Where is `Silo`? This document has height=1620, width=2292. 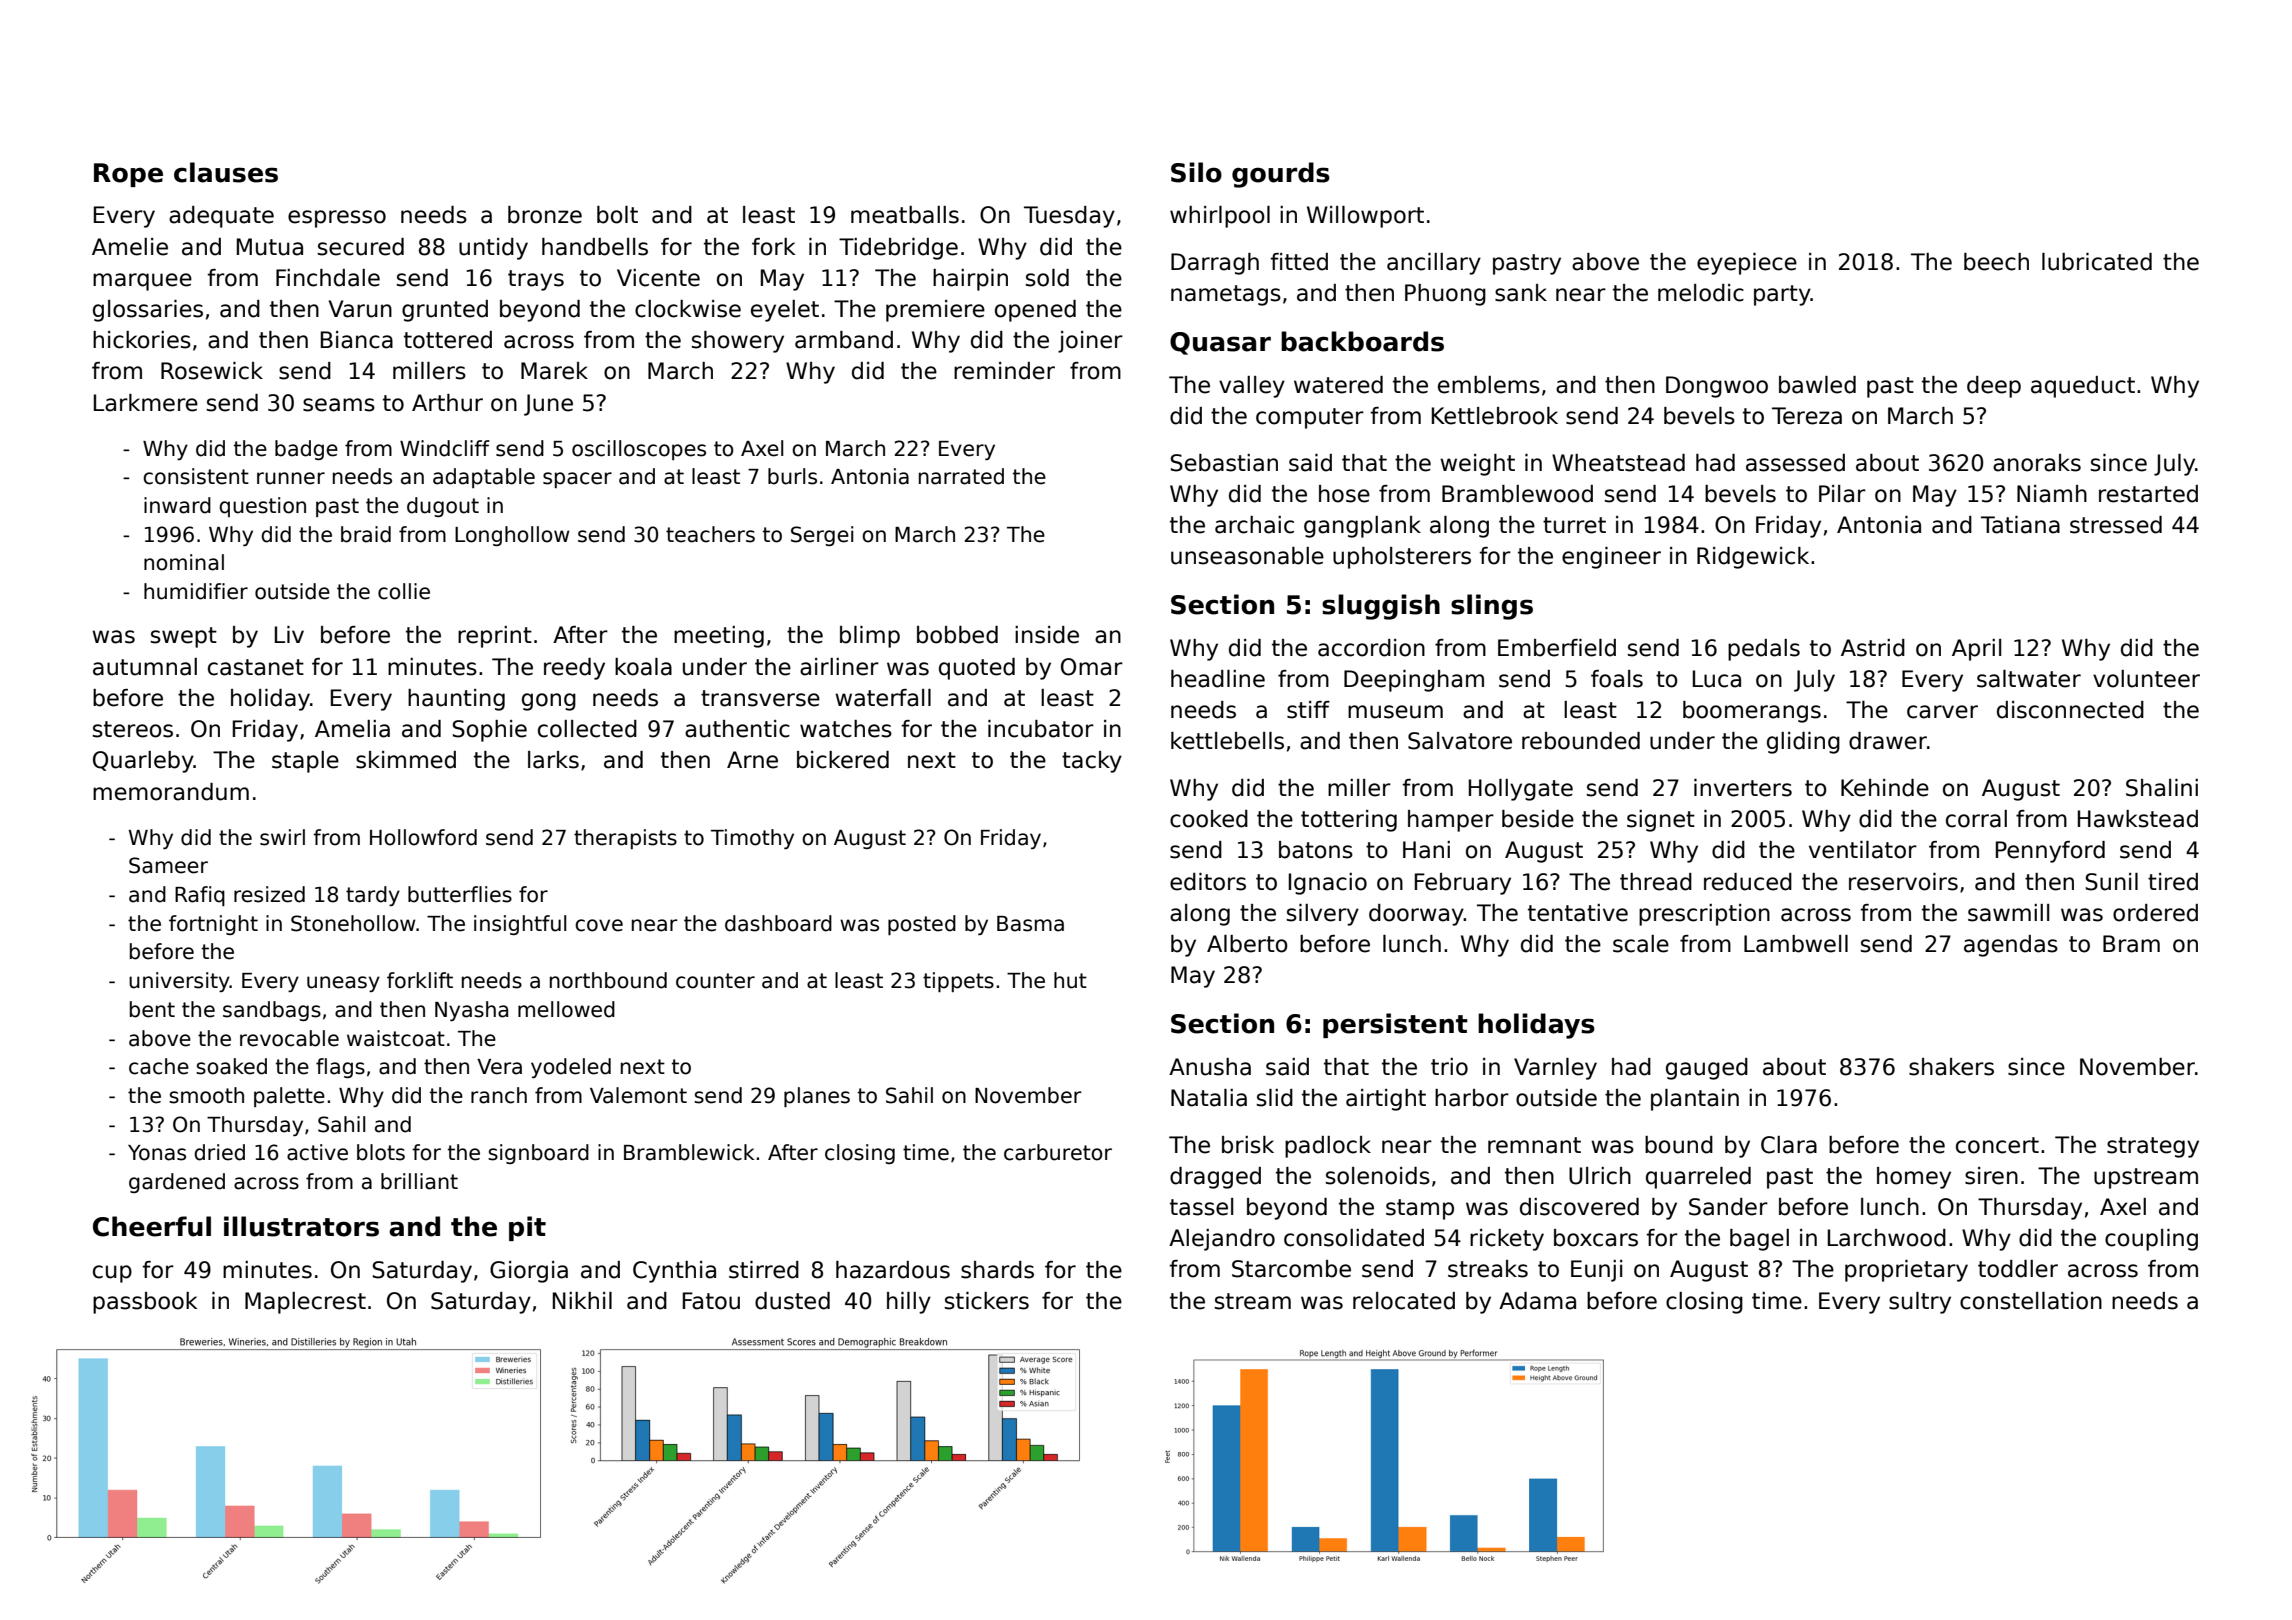
Silo is located at coordinates (1196, 172).
